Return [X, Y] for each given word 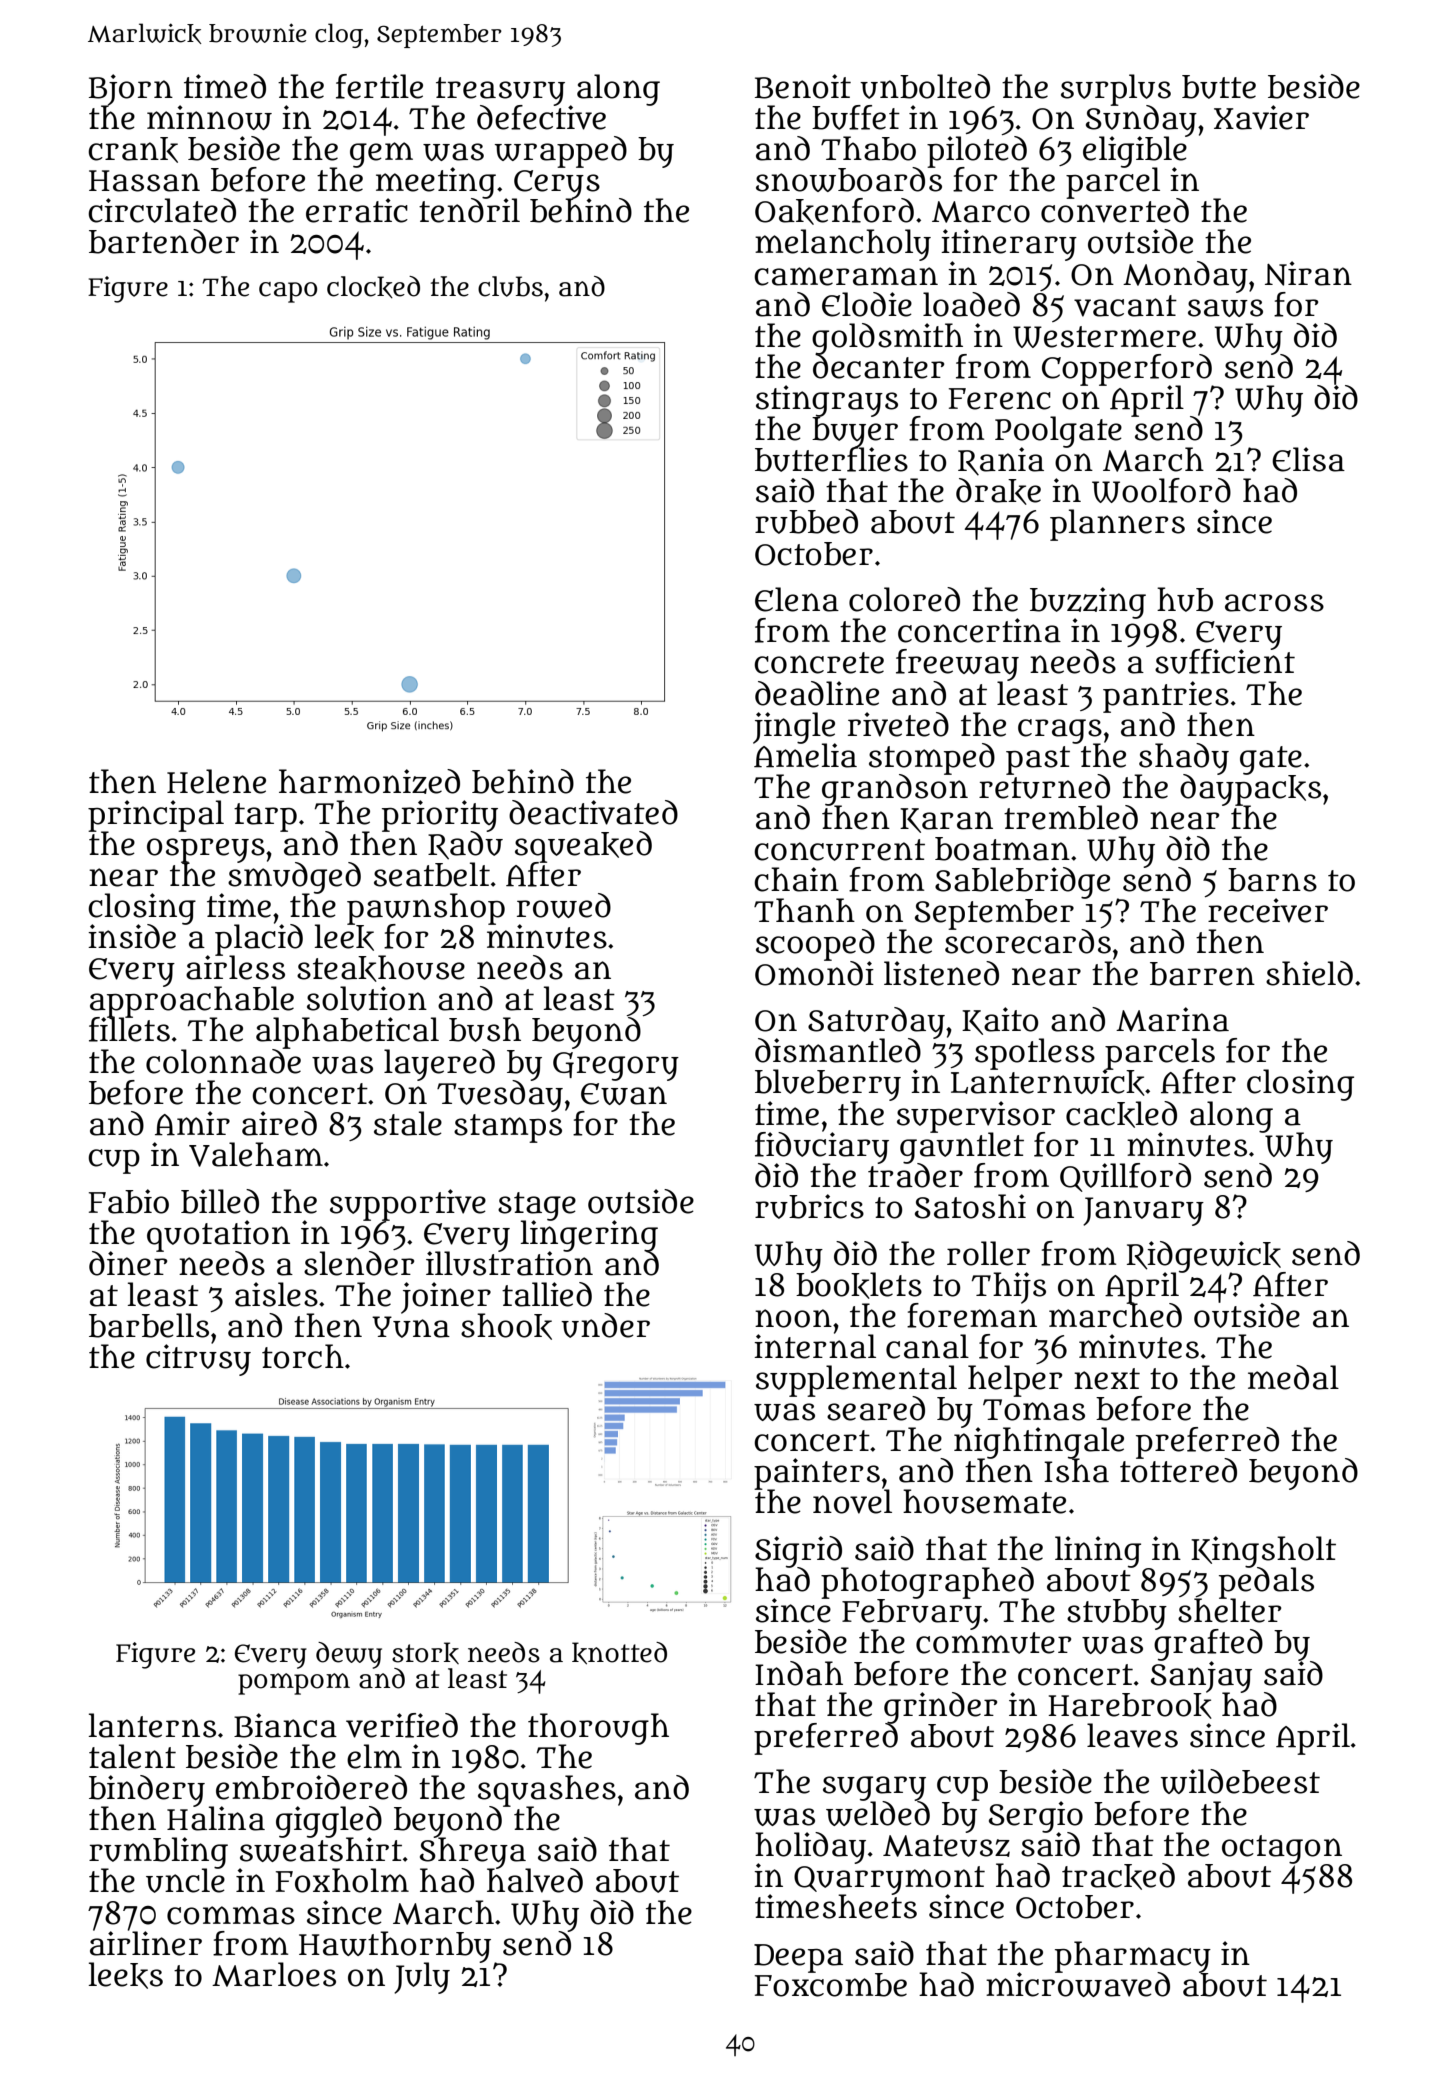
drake [998, 491]
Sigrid [798, 1551]
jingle [794, 727]
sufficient [1225, 662]
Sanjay [1201, 1676]
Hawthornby [395, 1946]
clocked [373, 287]
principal [156, 815]
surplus [1116, 89]
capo [288, 292]
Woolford [1161, 490]
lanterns [152, 1725]
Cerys [556, 184]
